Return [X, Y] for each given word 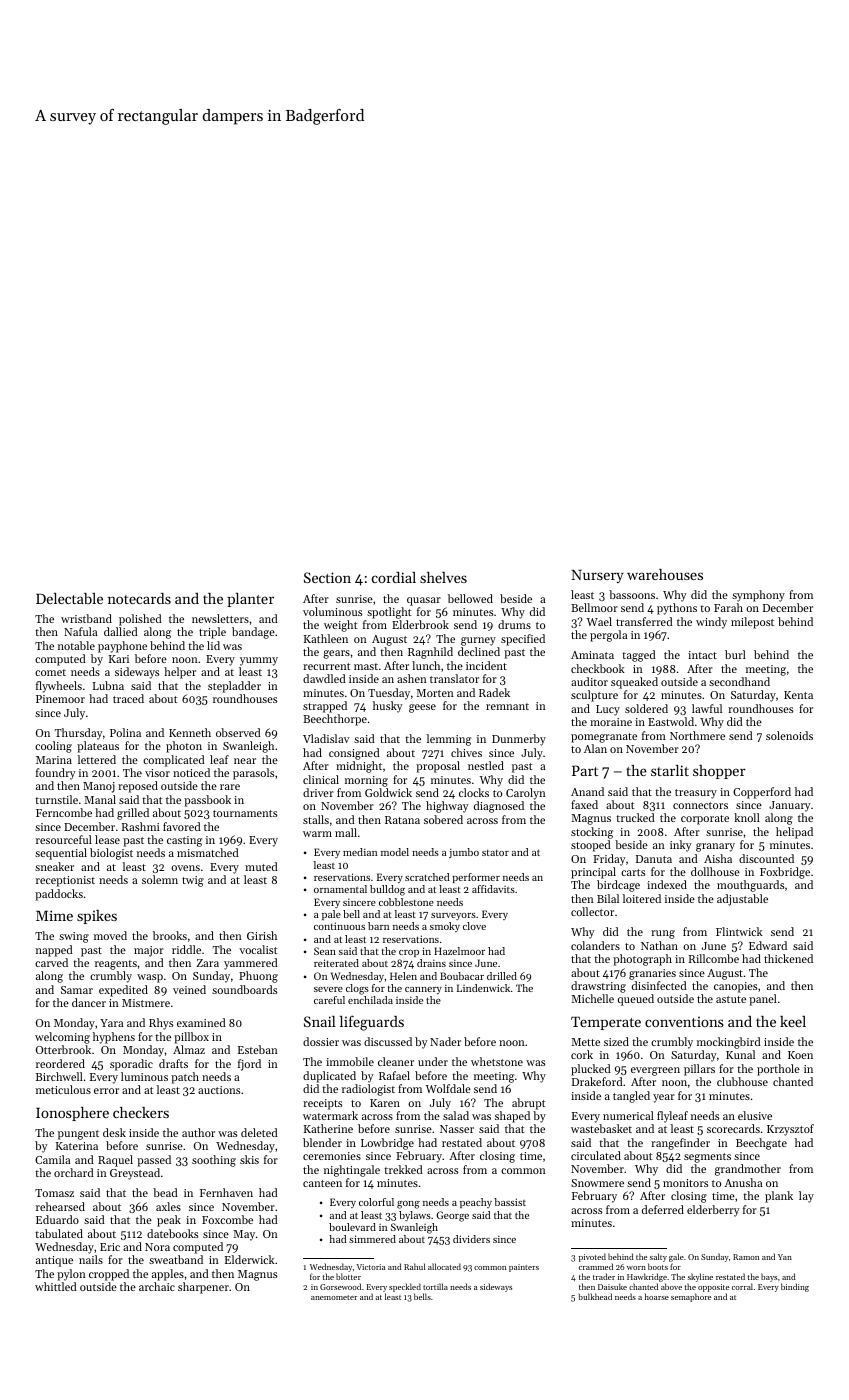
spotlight [389, 613]
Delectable [69, 598]
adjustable [742, 900]
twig [193, 881]
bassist [510, 1202]
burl [735, 654]
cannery [423, 990]
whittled [56, 1286]
